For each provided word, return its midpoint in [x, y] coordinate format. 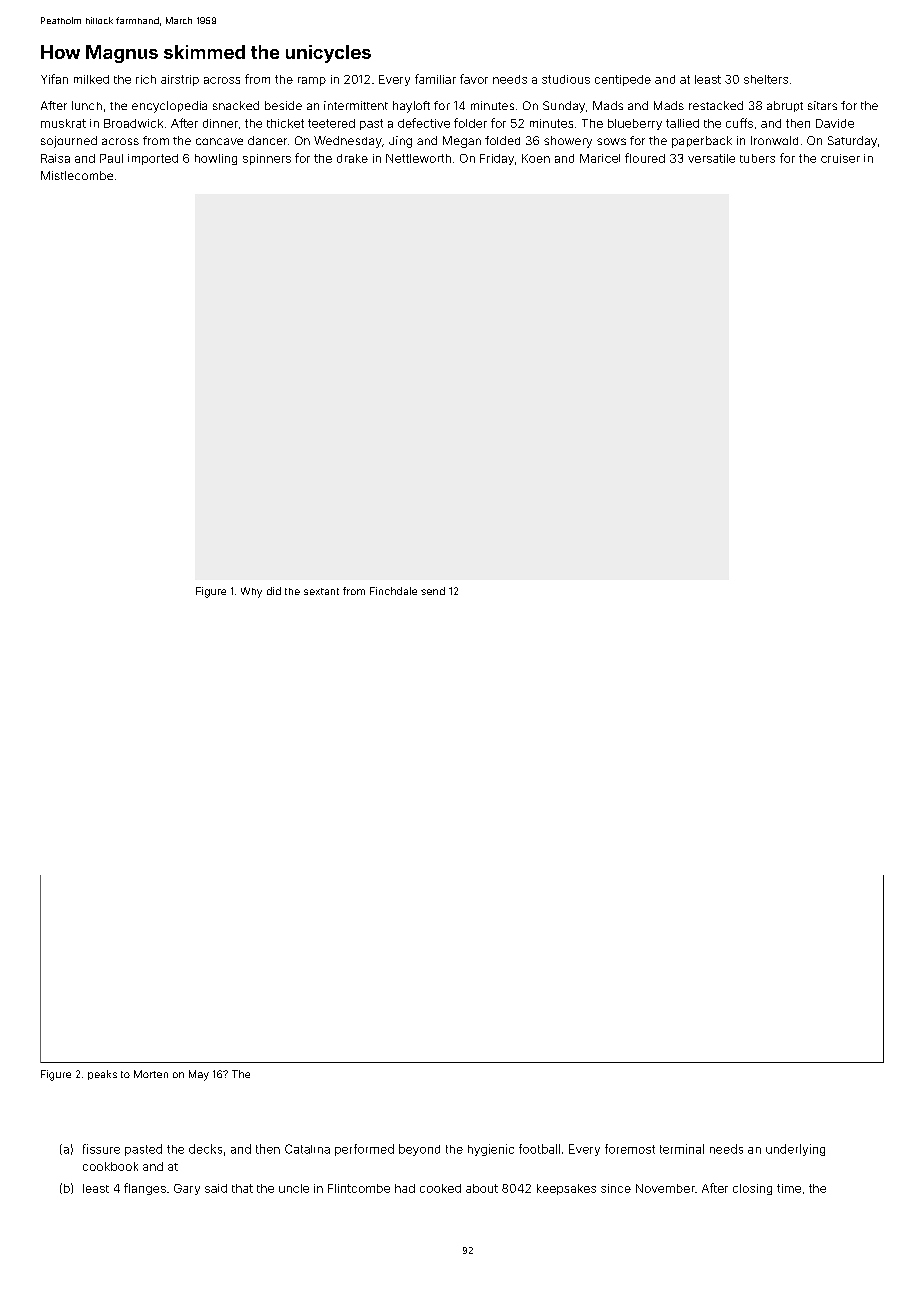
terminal [682, 1149]
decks [205, 1149]
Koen [536, 158]
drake [352, 158]
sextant [321, 591]
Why [251, 592]
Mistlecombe [77, 175]
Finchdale [393, 591]
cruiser [840, 158]
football [539, 1149]
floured [645, 158]
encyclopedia [169, 107]
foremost [630, 1149]
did [274, 591]
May [199, 1075]
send [433, 591]
